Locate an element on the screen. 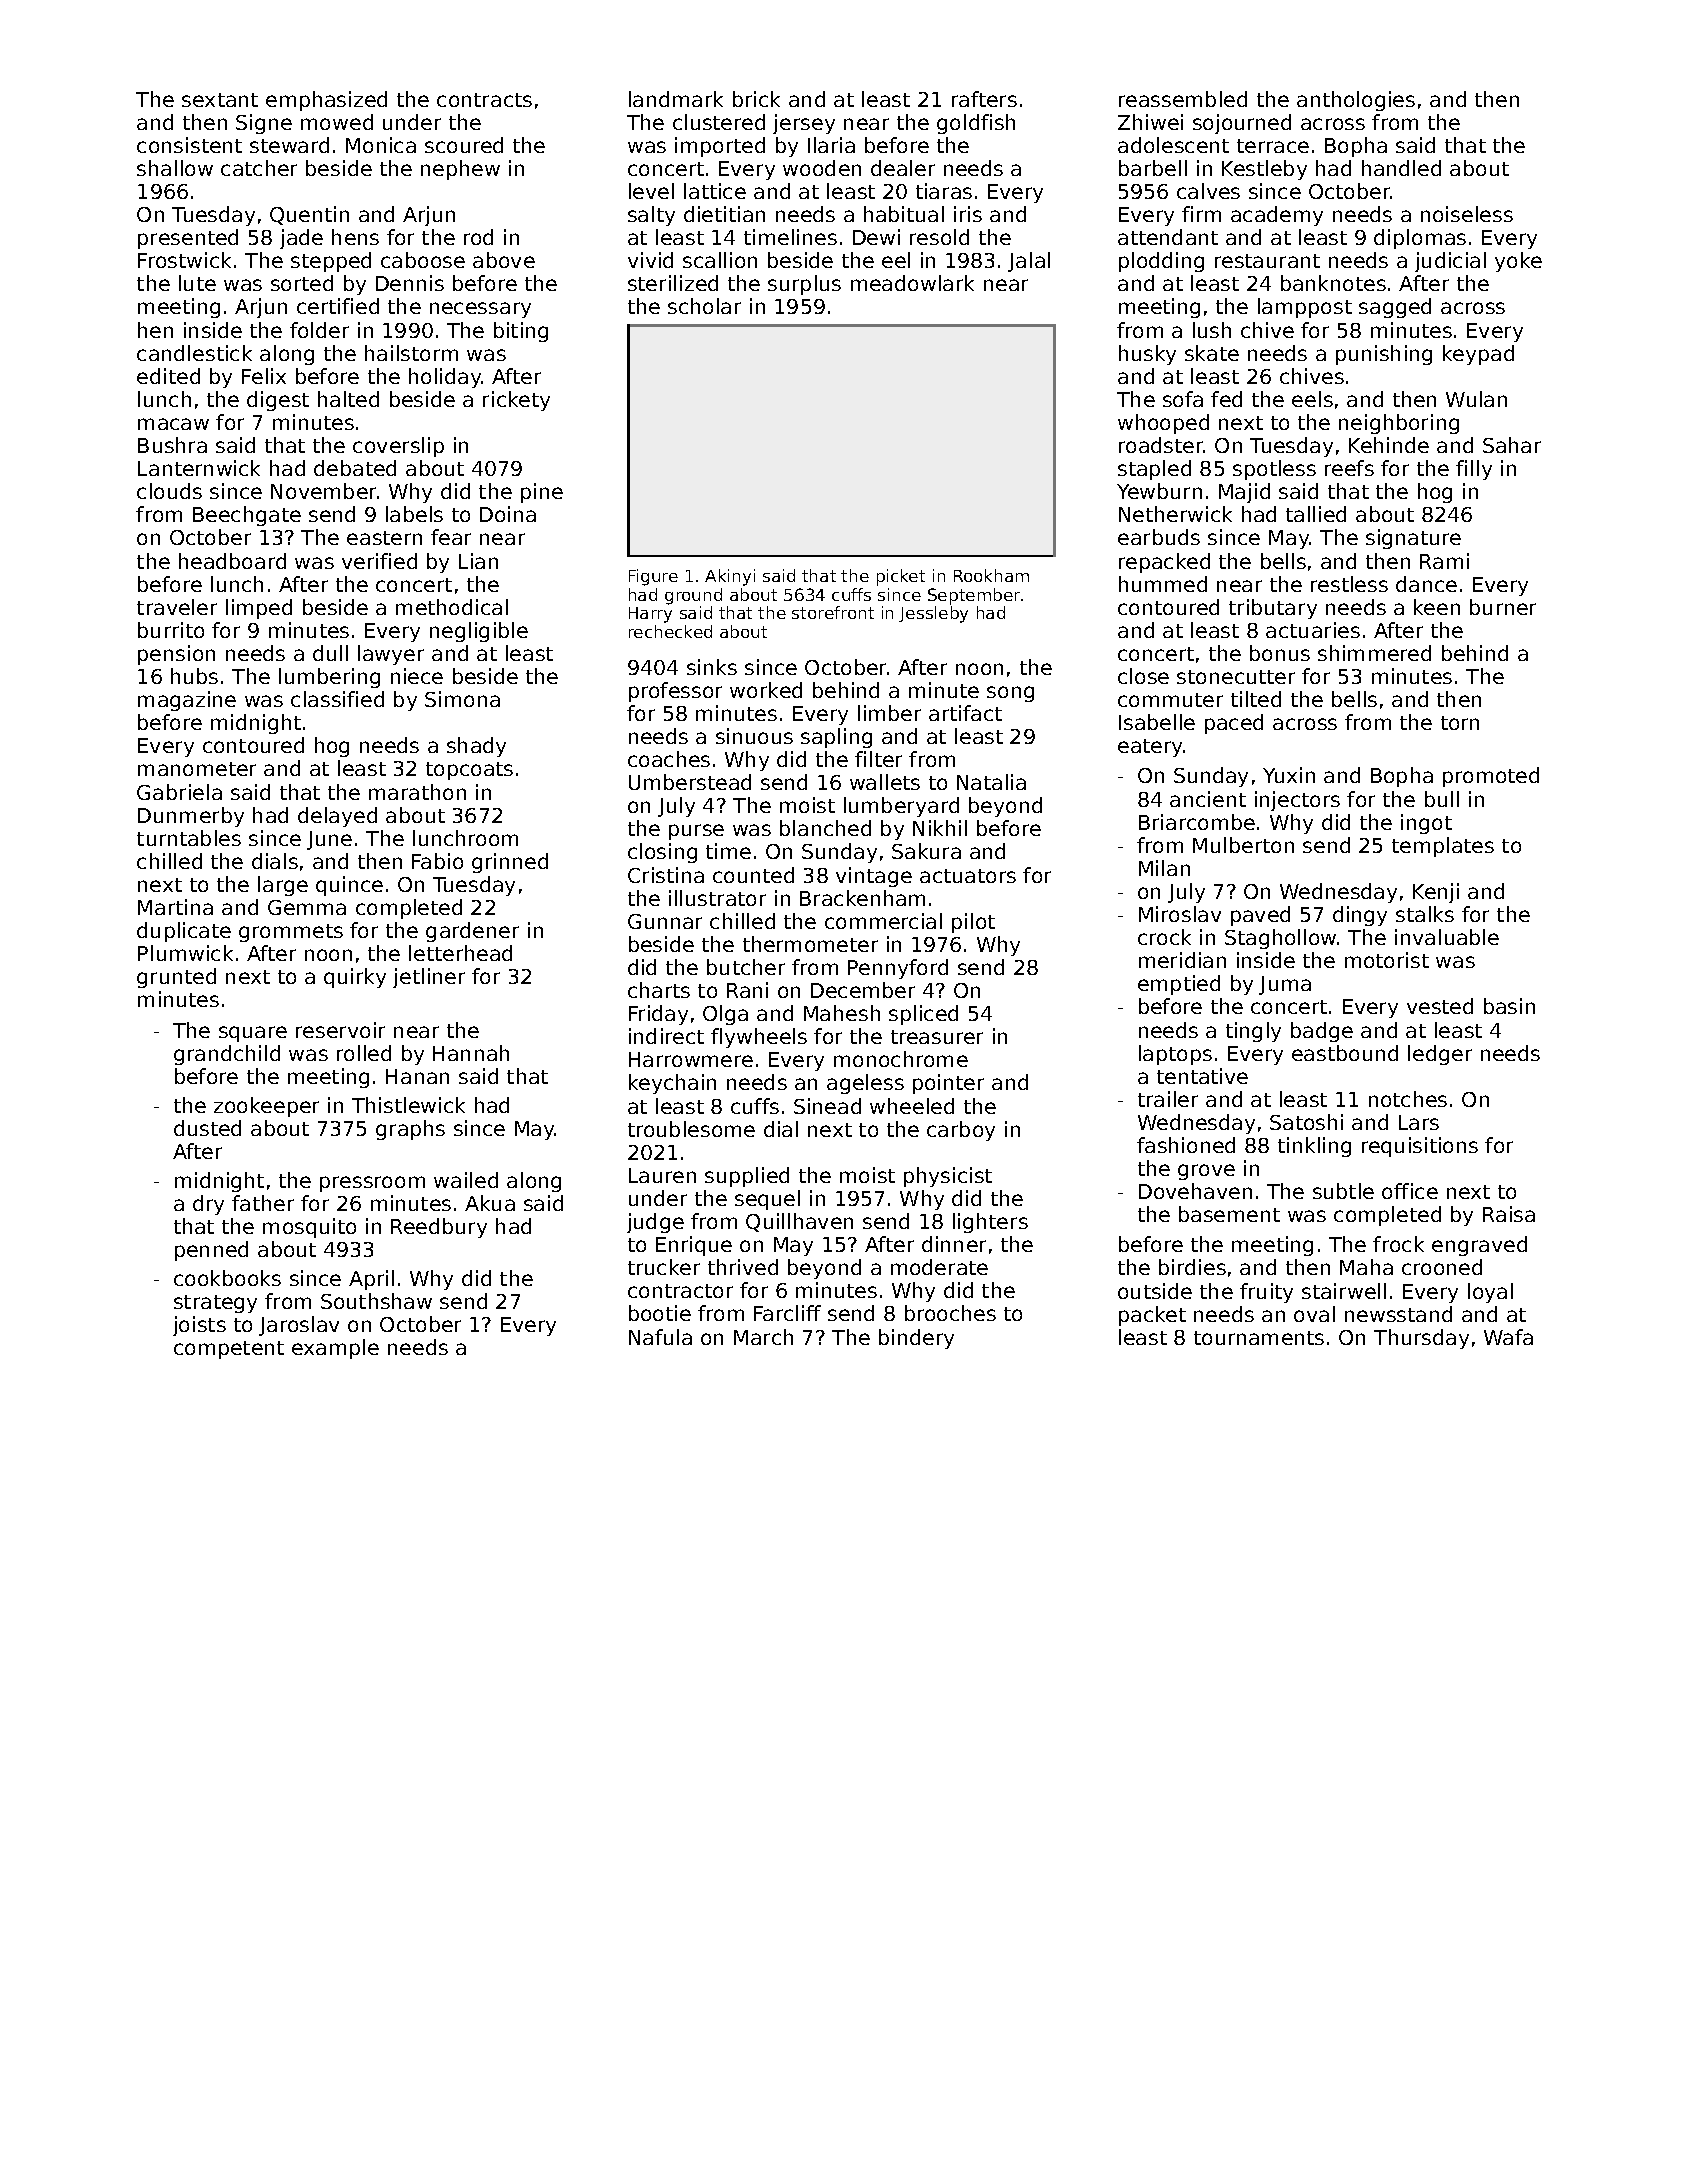 This screenshot has width=1683, height=2178. yoke is located at coordinates (1518, 262).
